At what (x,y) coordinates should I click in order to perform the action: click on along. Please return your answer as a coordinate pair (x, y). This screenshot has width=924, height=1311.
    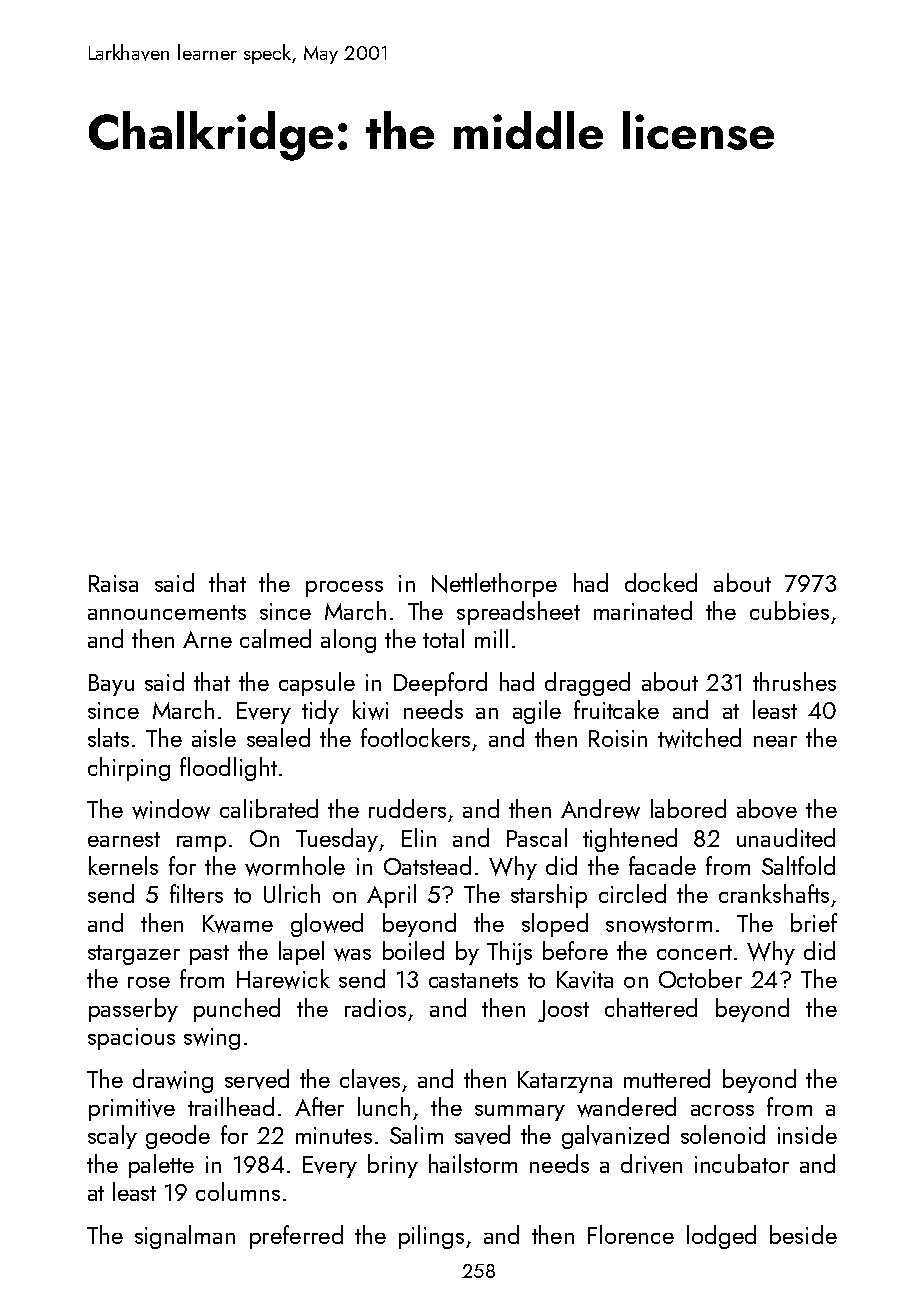
    Looking at the image, I should click on (348, 641).
